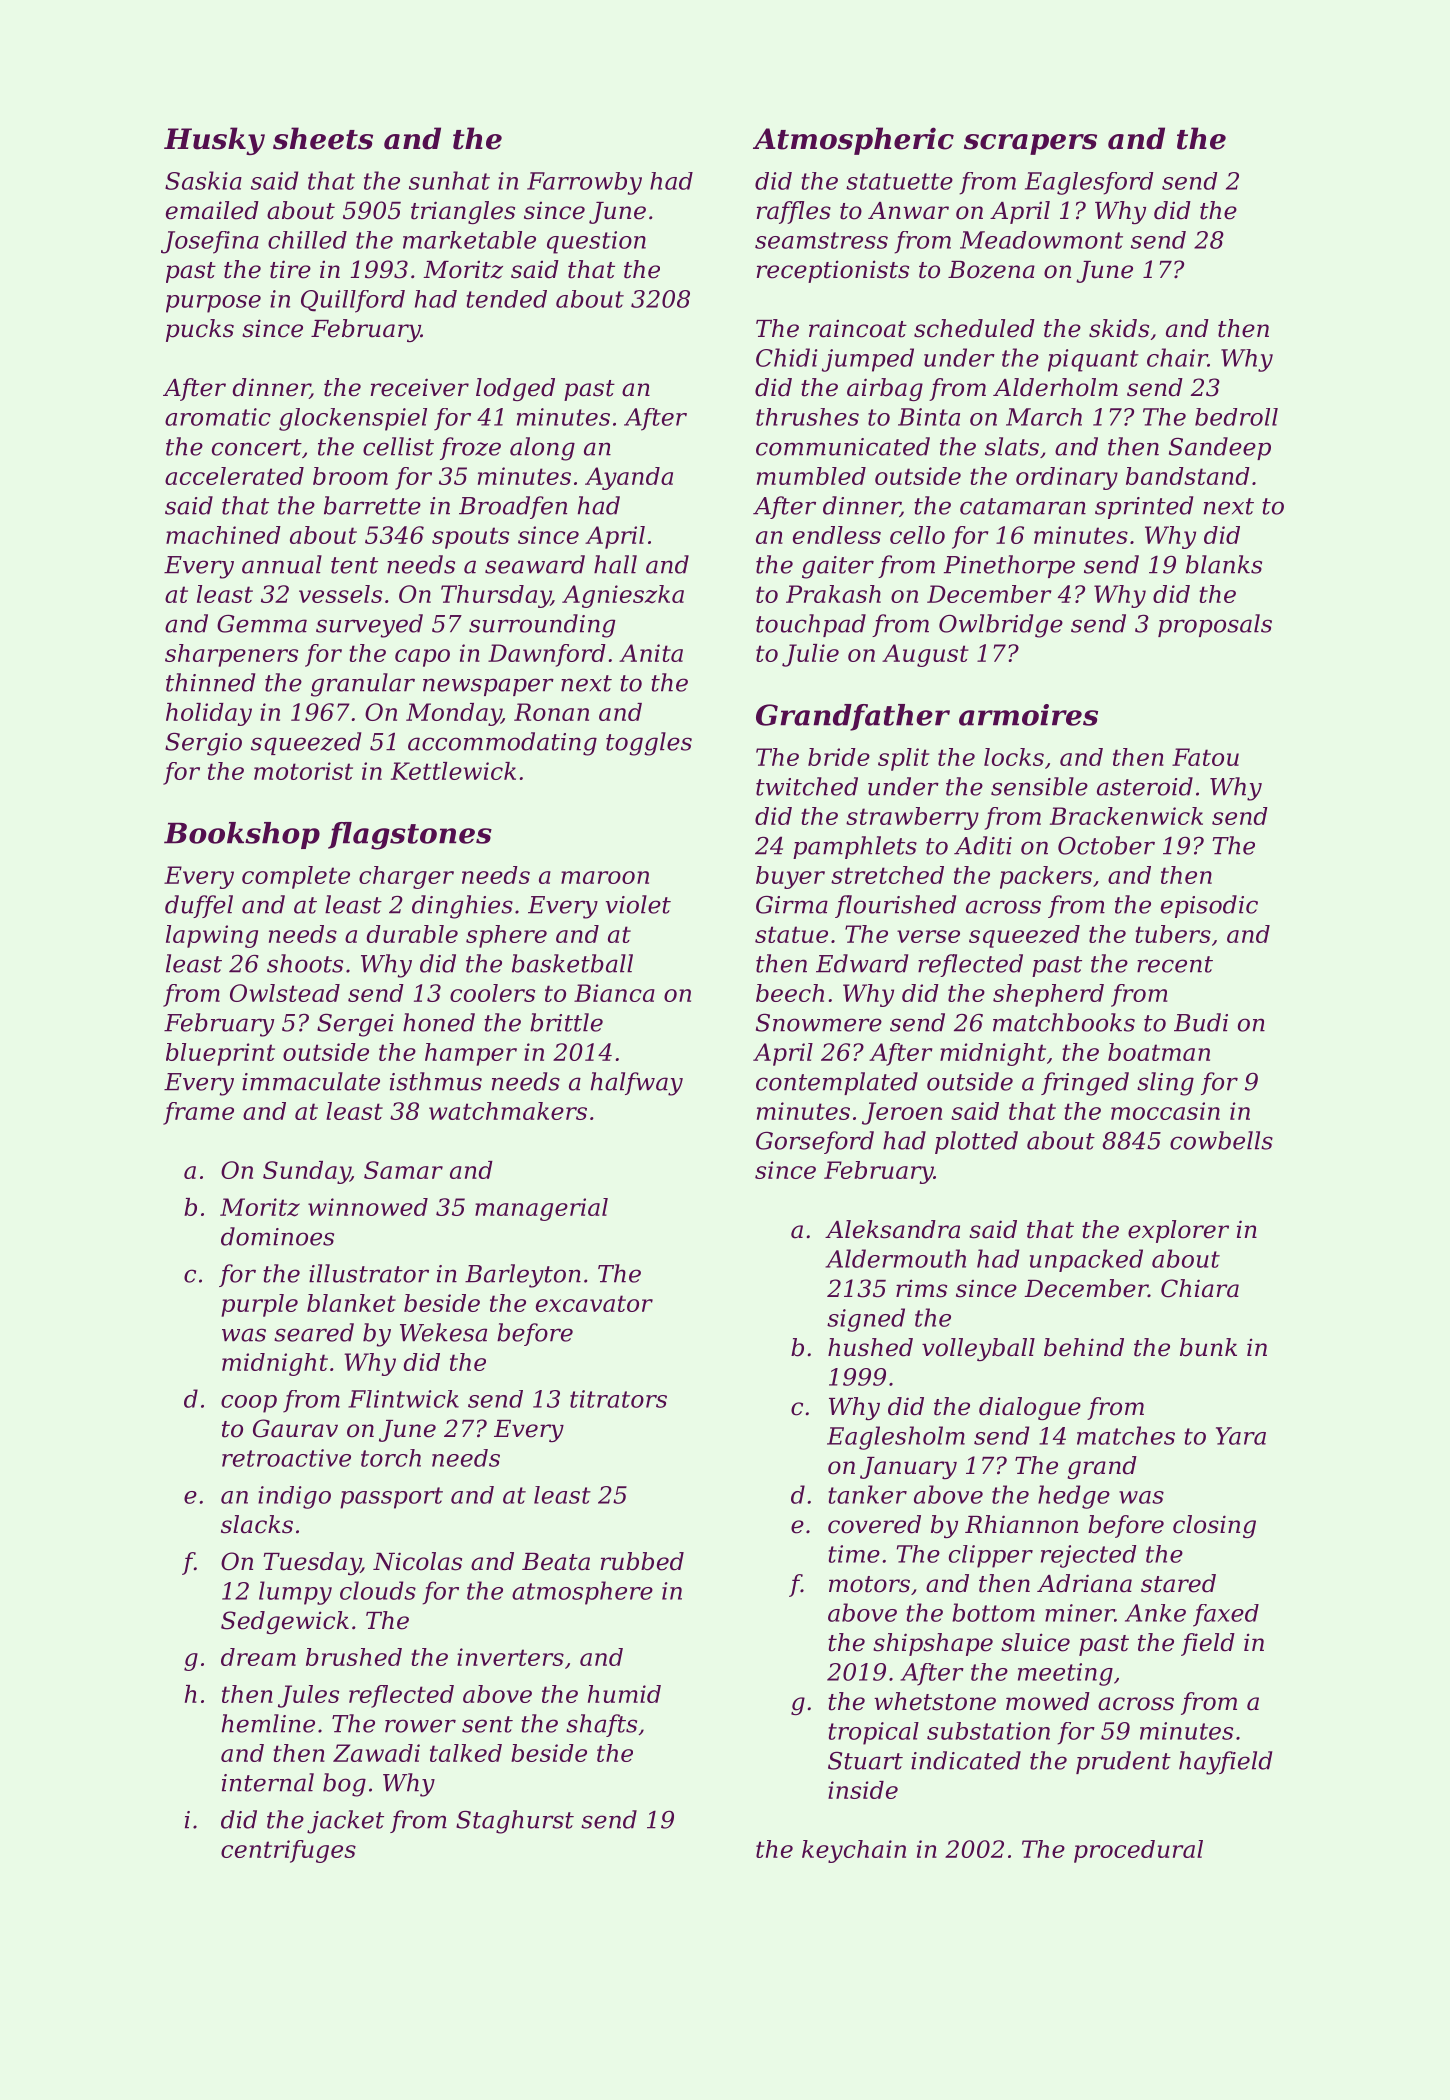 The image size is (1450, 2100). Describe the element at coordinates (794, 212) in the screenshot. I see `raffles` at that location.
